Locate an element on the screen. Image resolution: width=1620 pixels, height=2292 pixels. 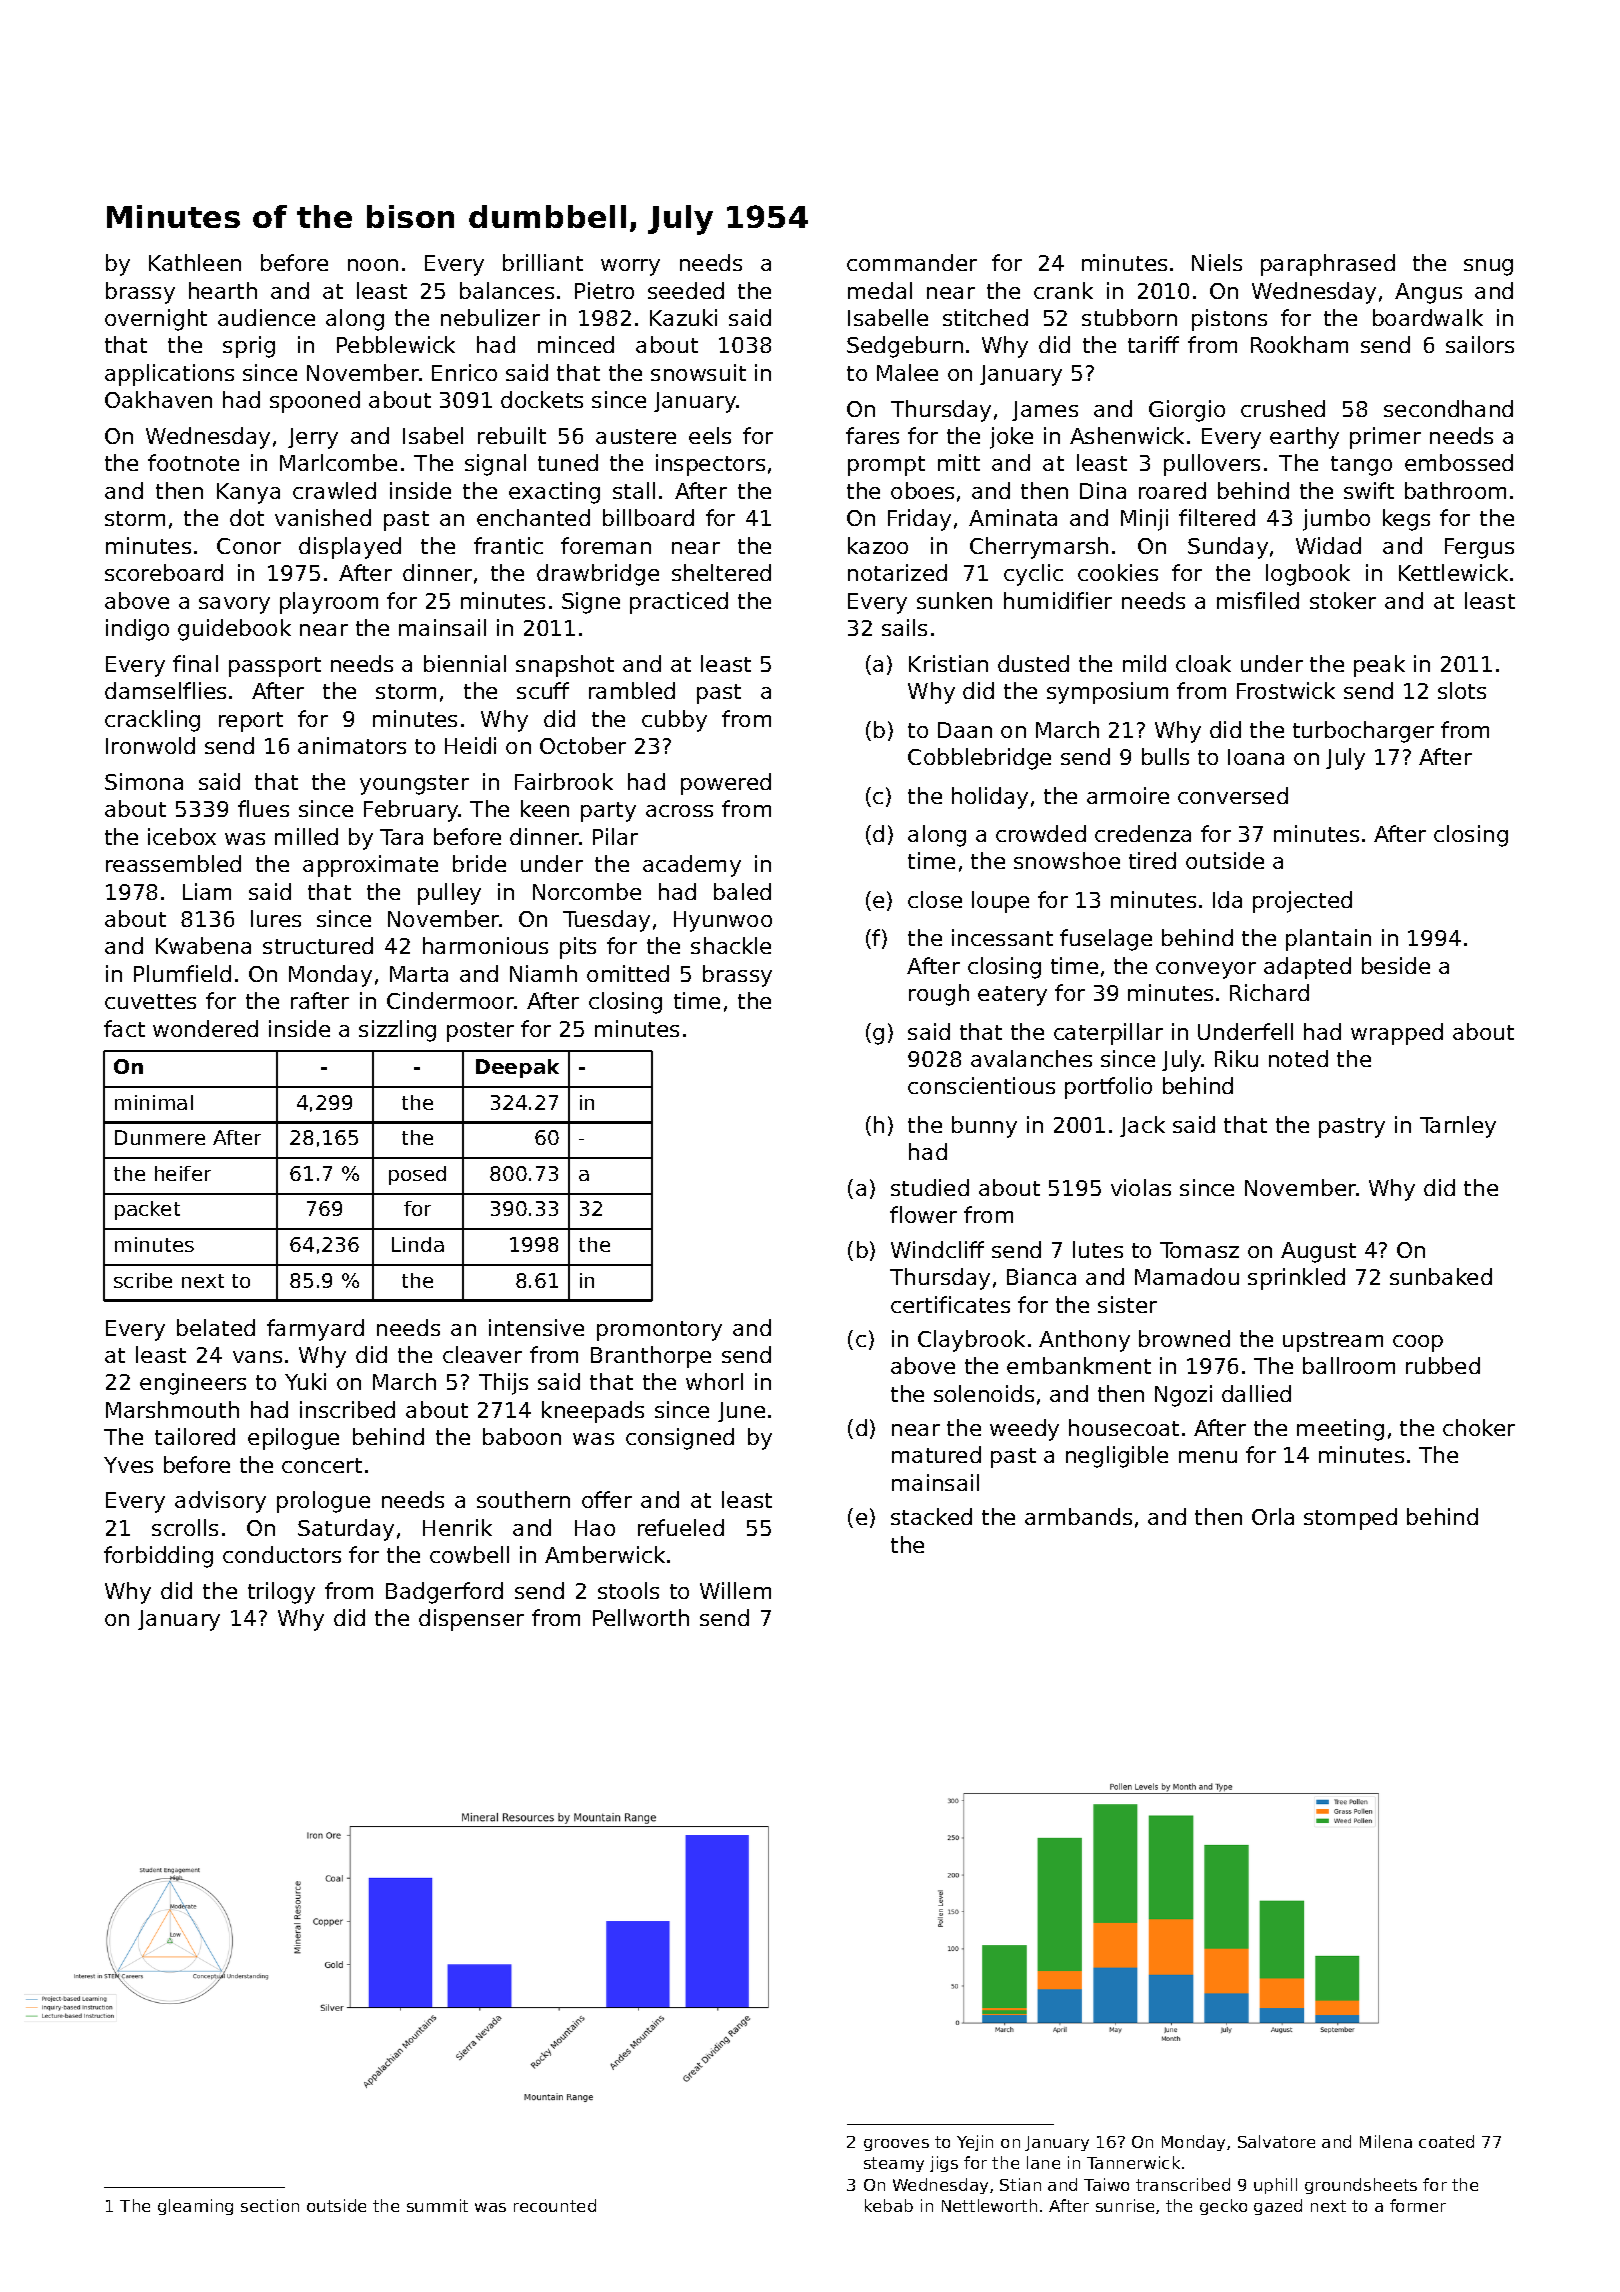
Tarnley is located at coordinates (1458, 1127).
